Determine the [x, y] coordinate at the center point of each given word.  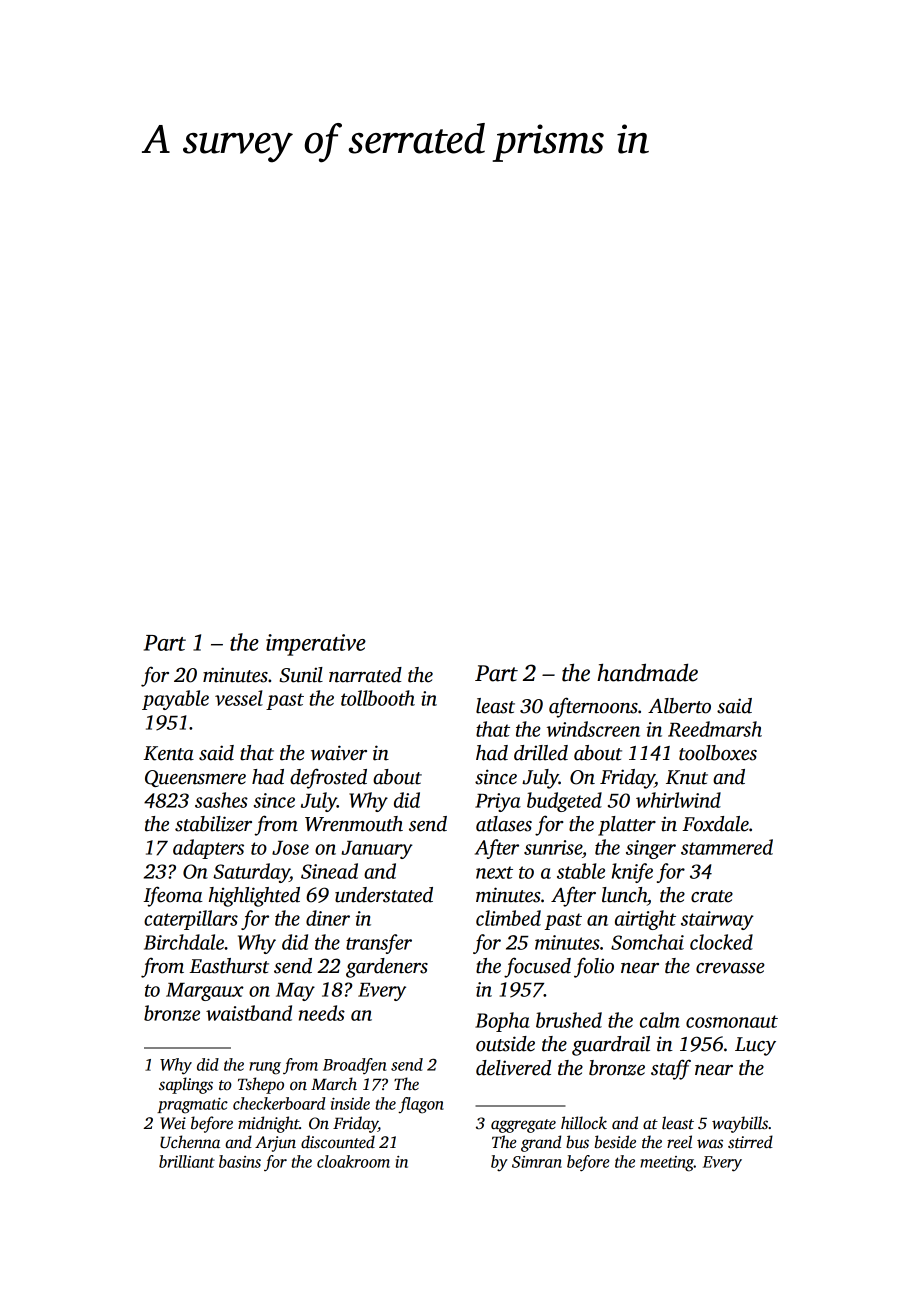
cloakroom [353, 1161]
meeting [667, 1164]
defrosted [328, 778]
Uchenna [190, 1142]
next [494, 872]
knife [632, 873]
